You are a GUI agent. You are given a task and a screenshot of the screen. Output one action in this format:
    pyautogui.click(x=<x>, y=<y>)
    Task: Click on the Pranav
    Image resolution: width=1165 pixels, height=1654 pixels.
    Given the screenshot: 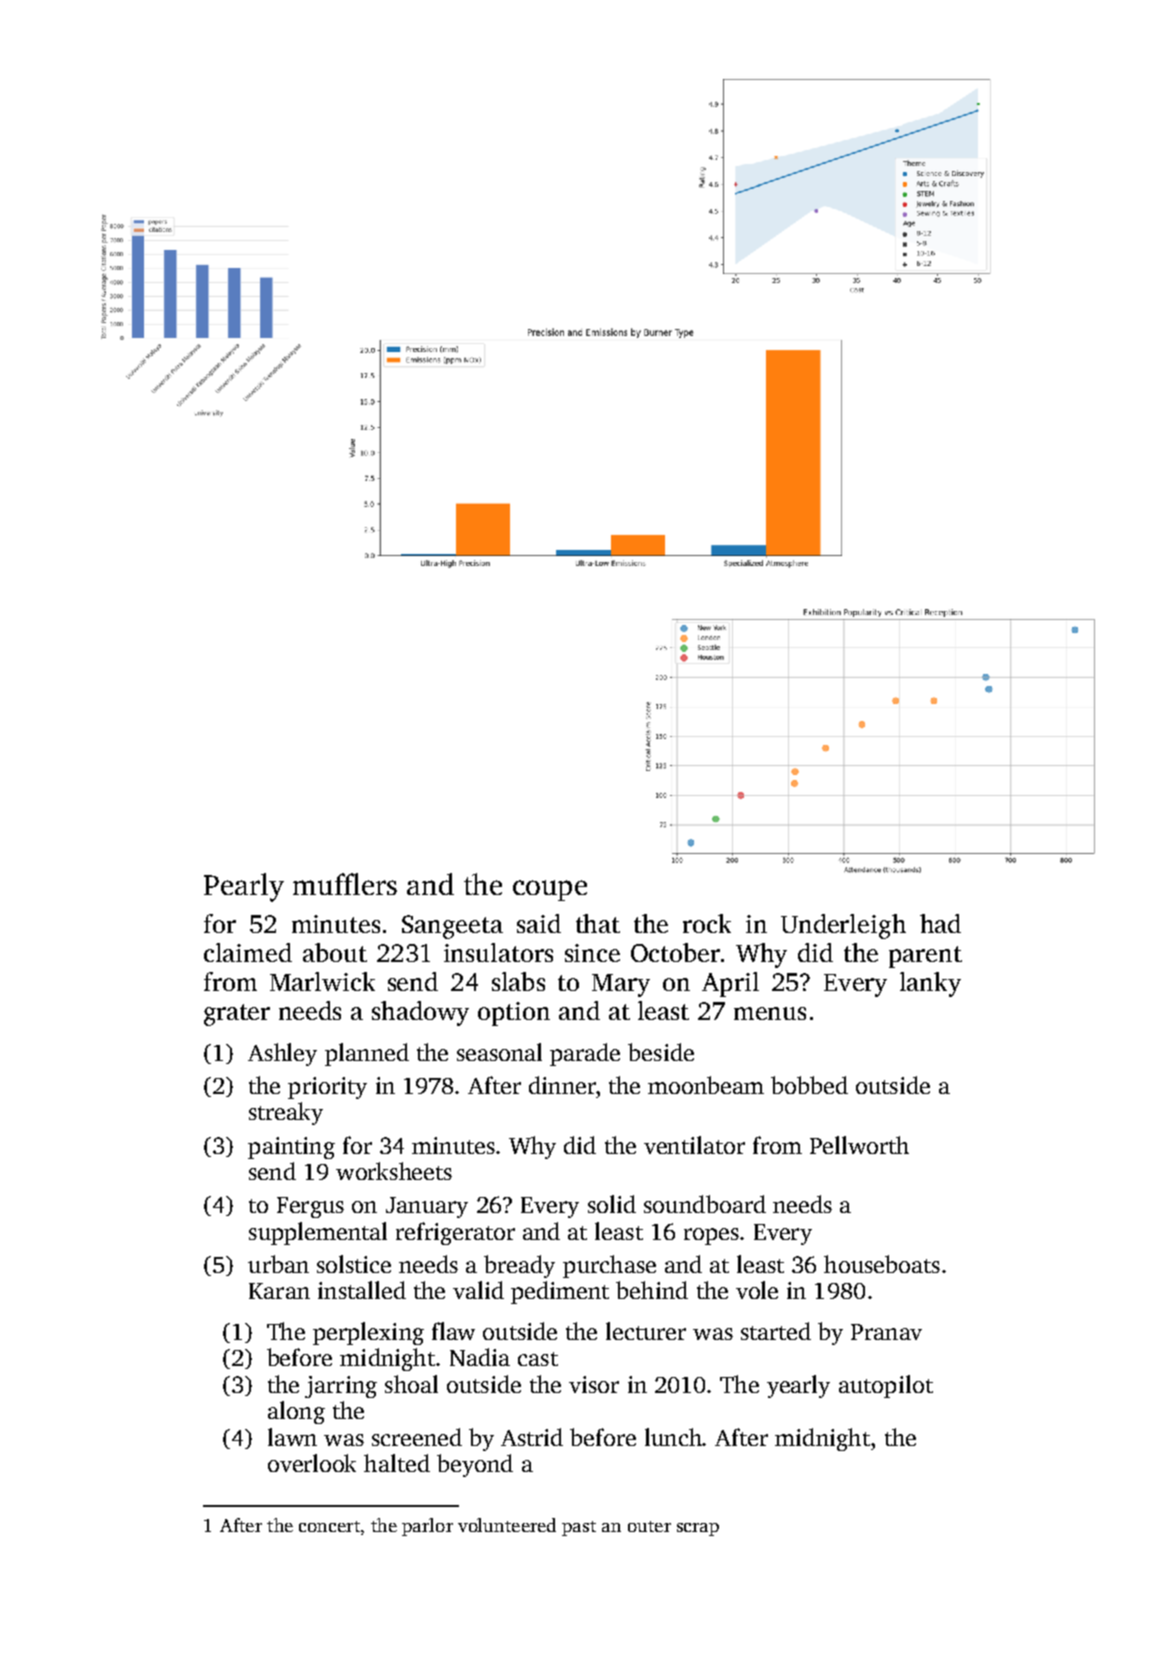 What is the action you would take?
    pyautogui.click(x=886, y=1332)
